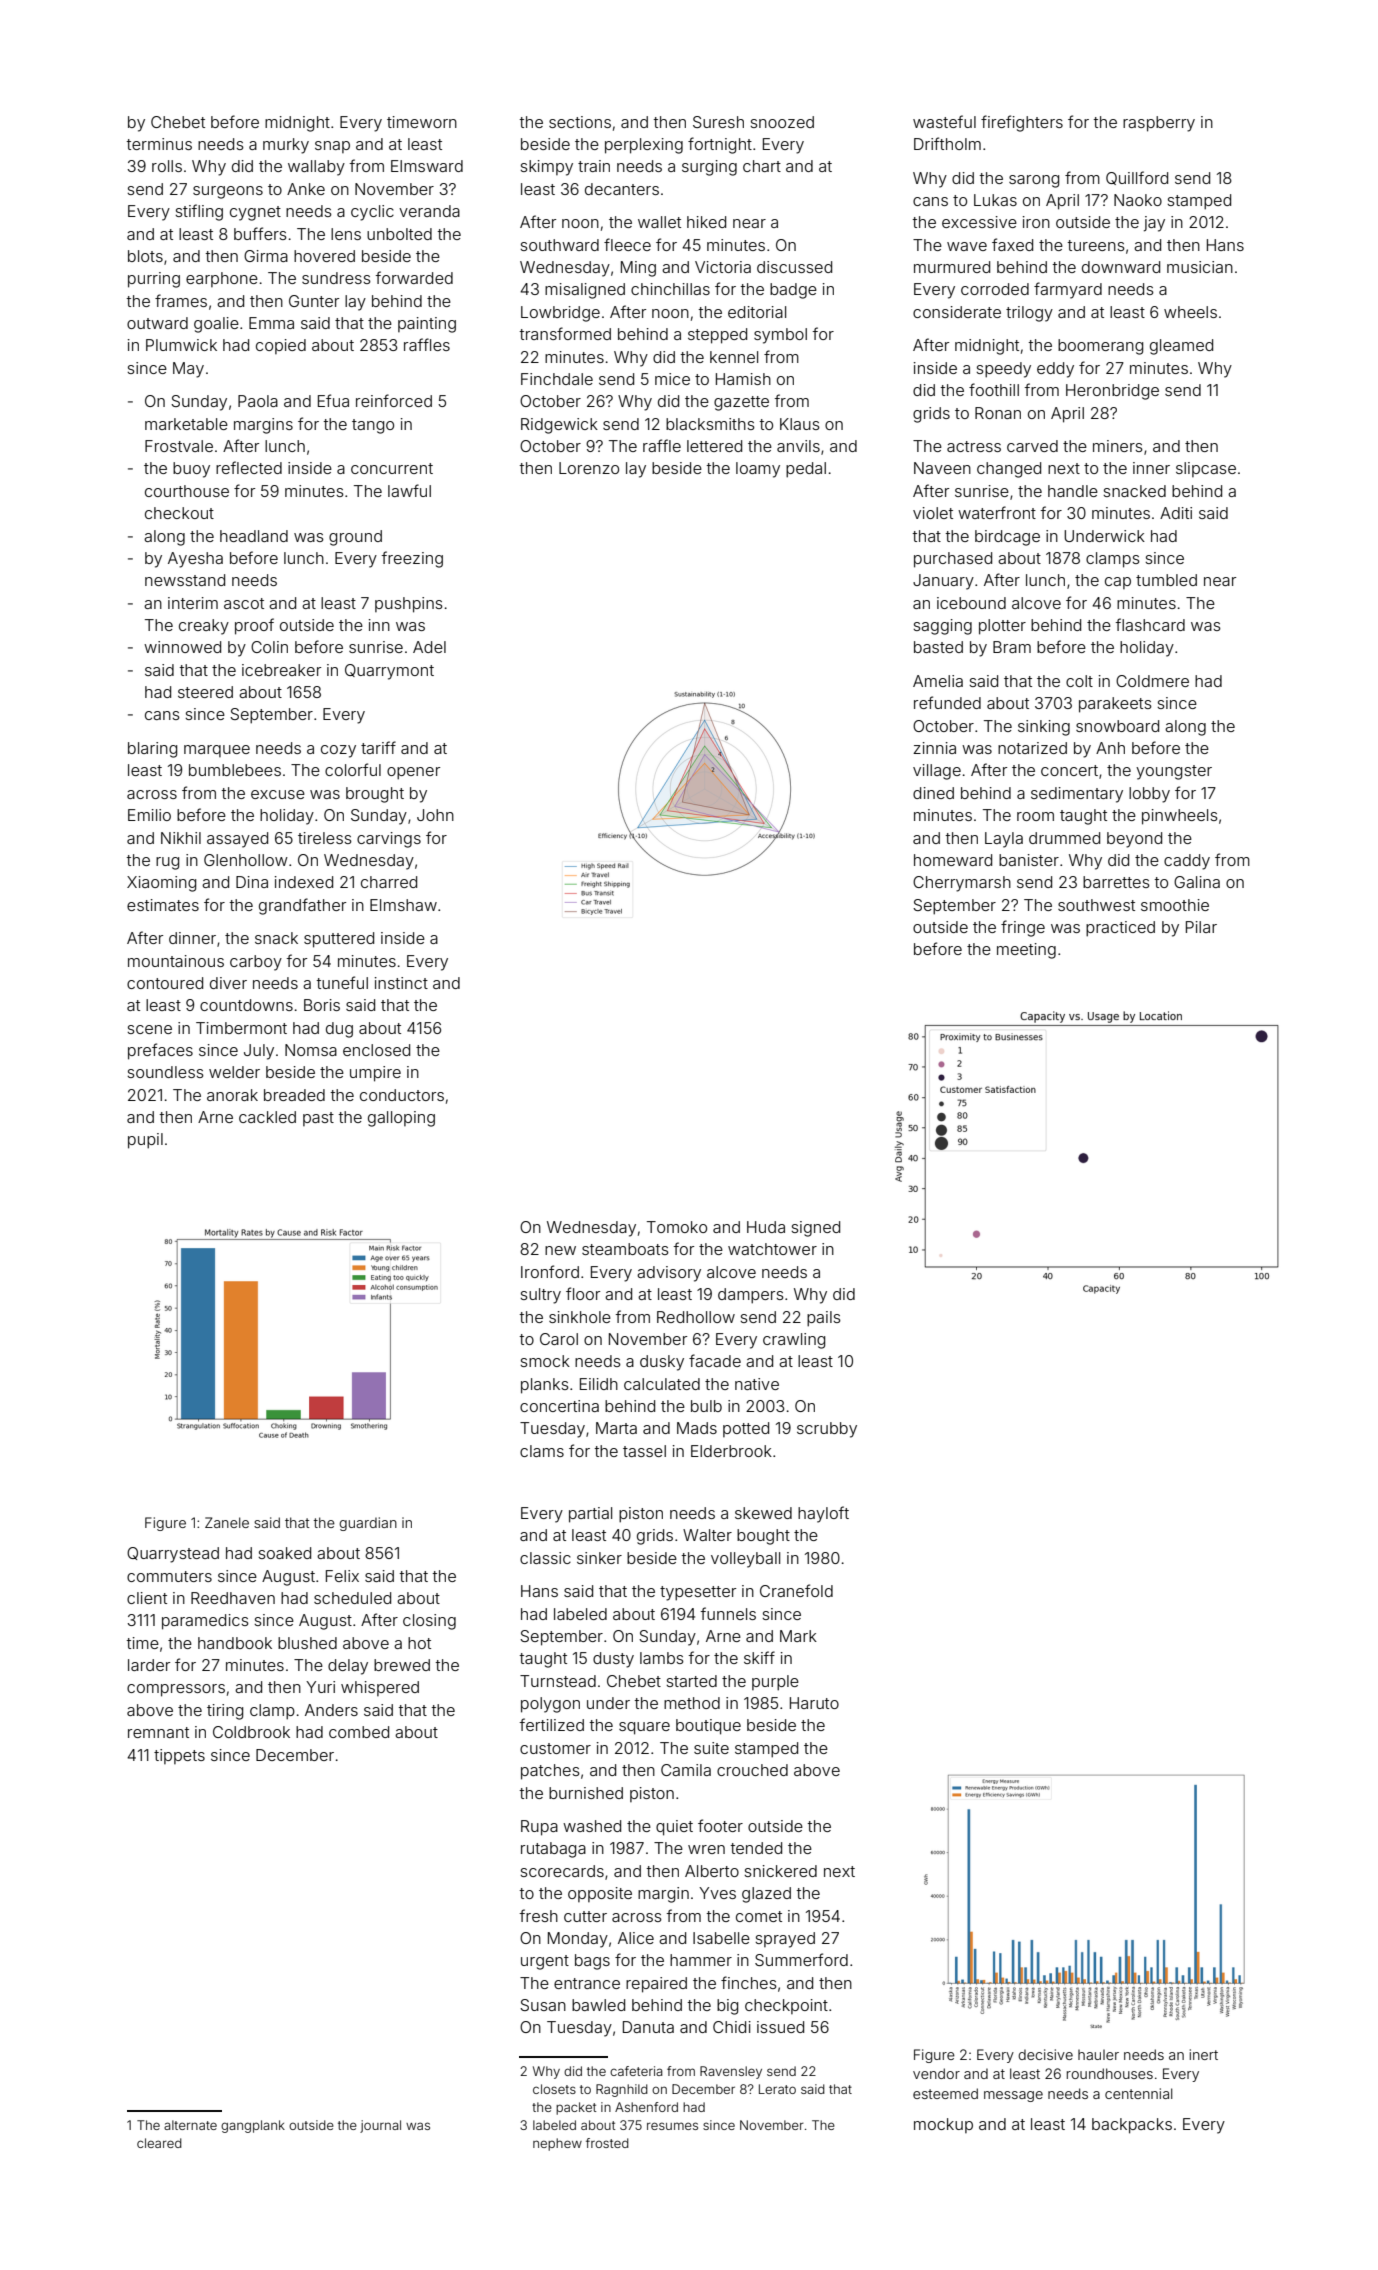 The height and width of the screenshot is (2270, 1378). Describe the element at coordinates (540, 1296) in the screenshot. I see `sultry` at that location.
